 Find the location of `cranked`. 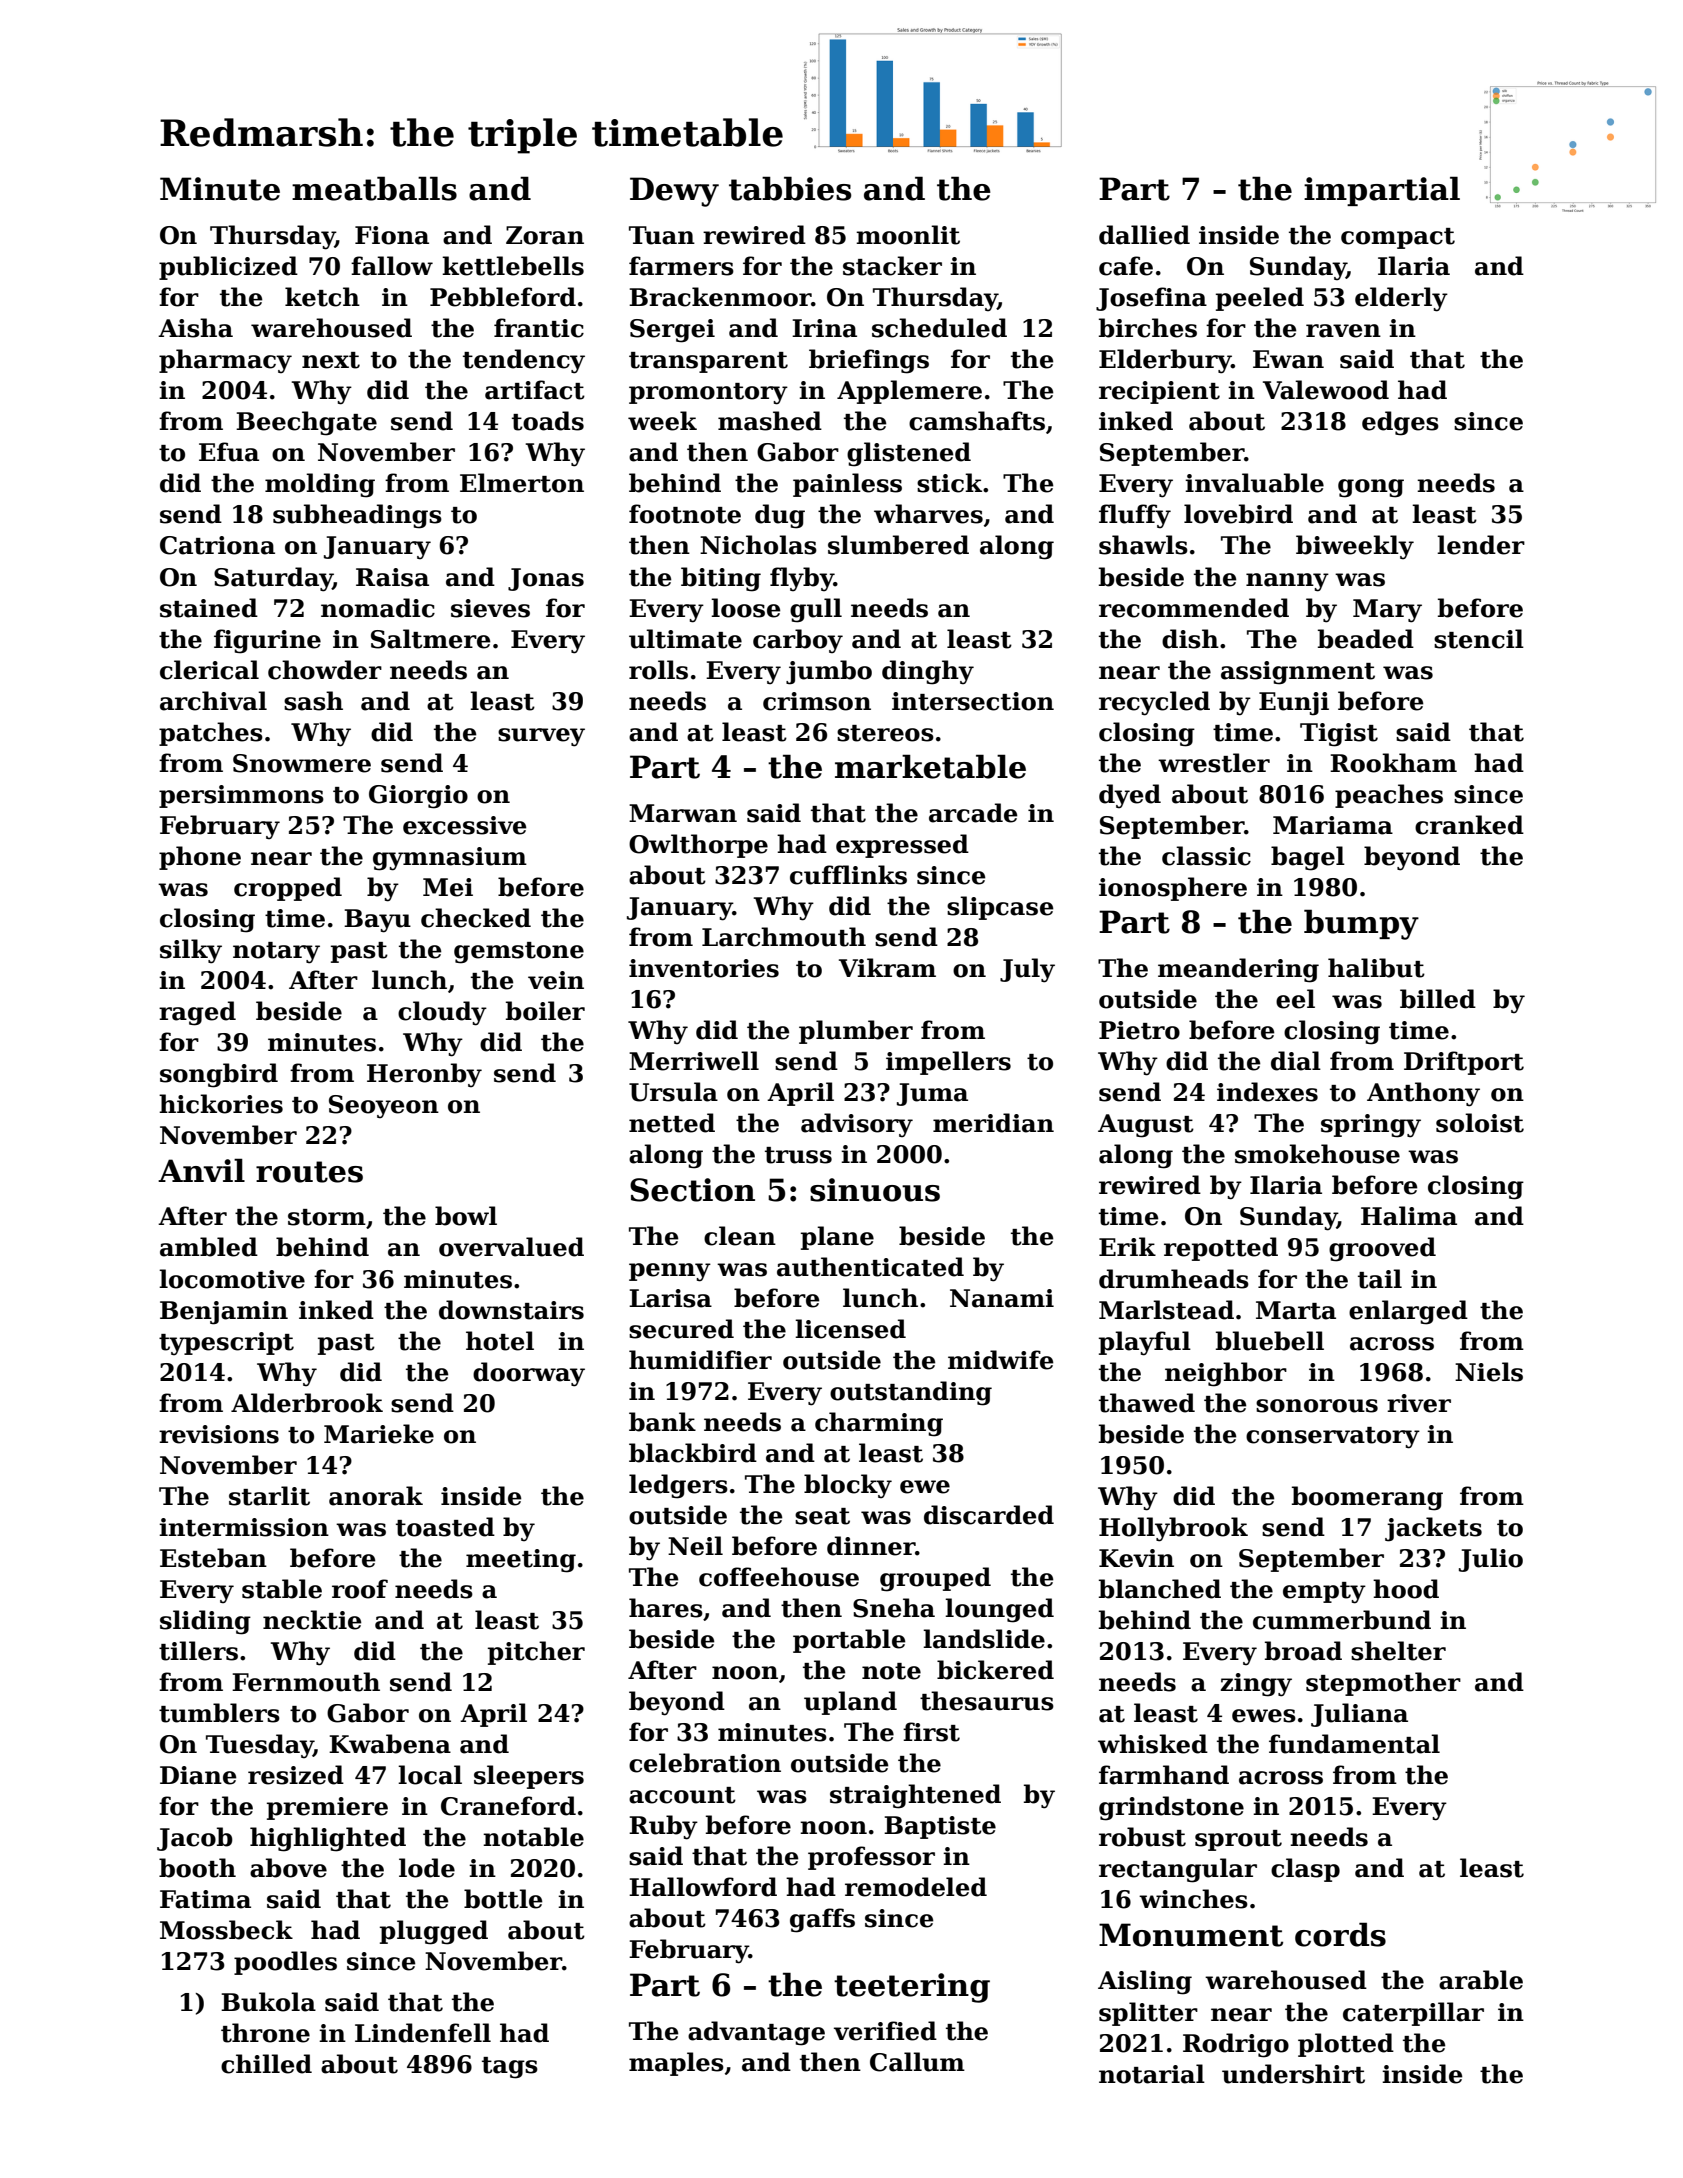

cranked is located at coordinates (1469, 825).
